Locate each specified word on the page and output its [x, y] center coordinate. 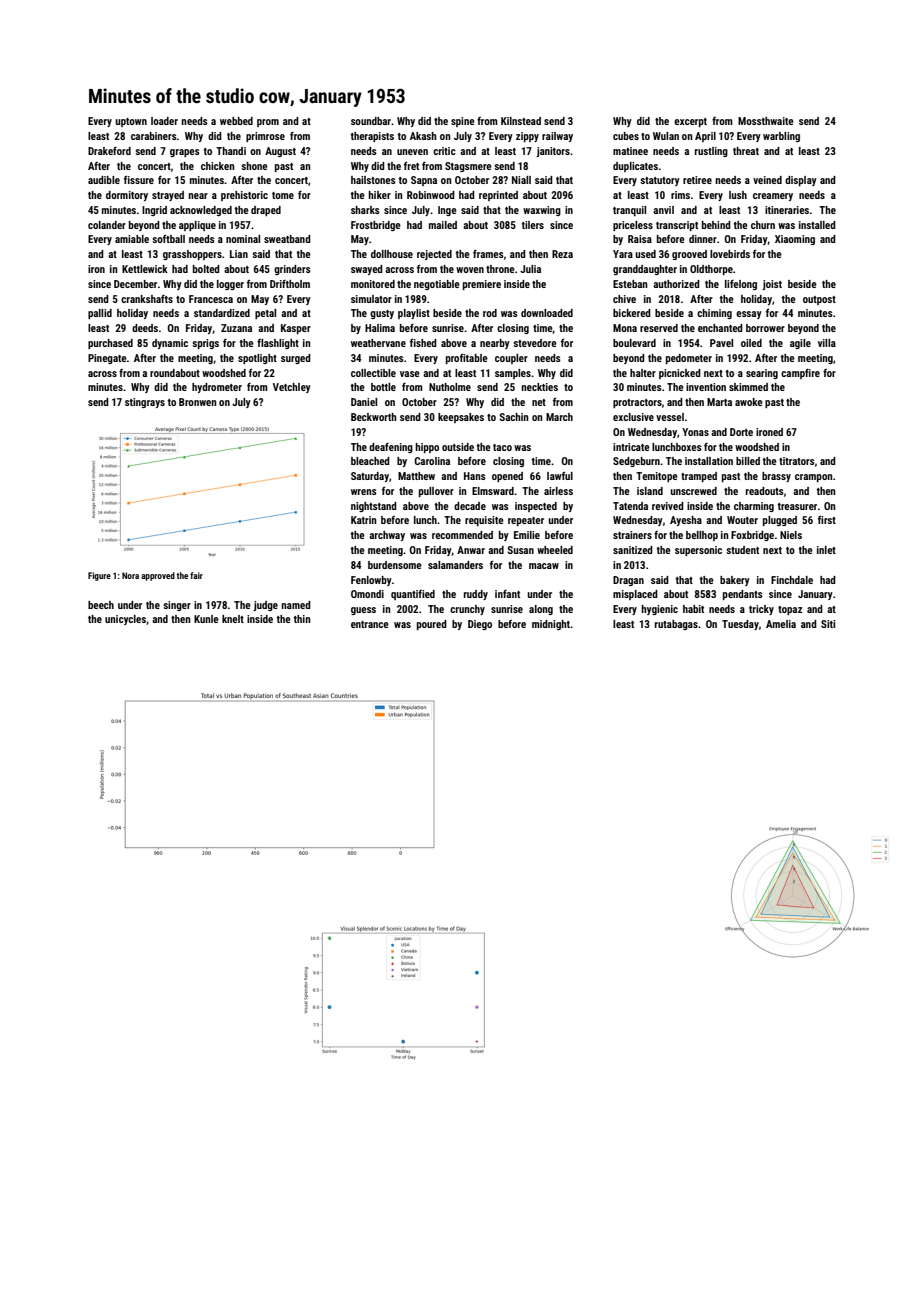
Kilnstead [521, 121]
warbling [781, 137]
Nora [130, 575]
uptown [131, 122]
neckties [539, 387]
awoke [749, 402]
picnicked [680, 374]
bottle [383, 387]
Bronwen [197, 402]
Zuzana [236, 328]
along [541, 610]
